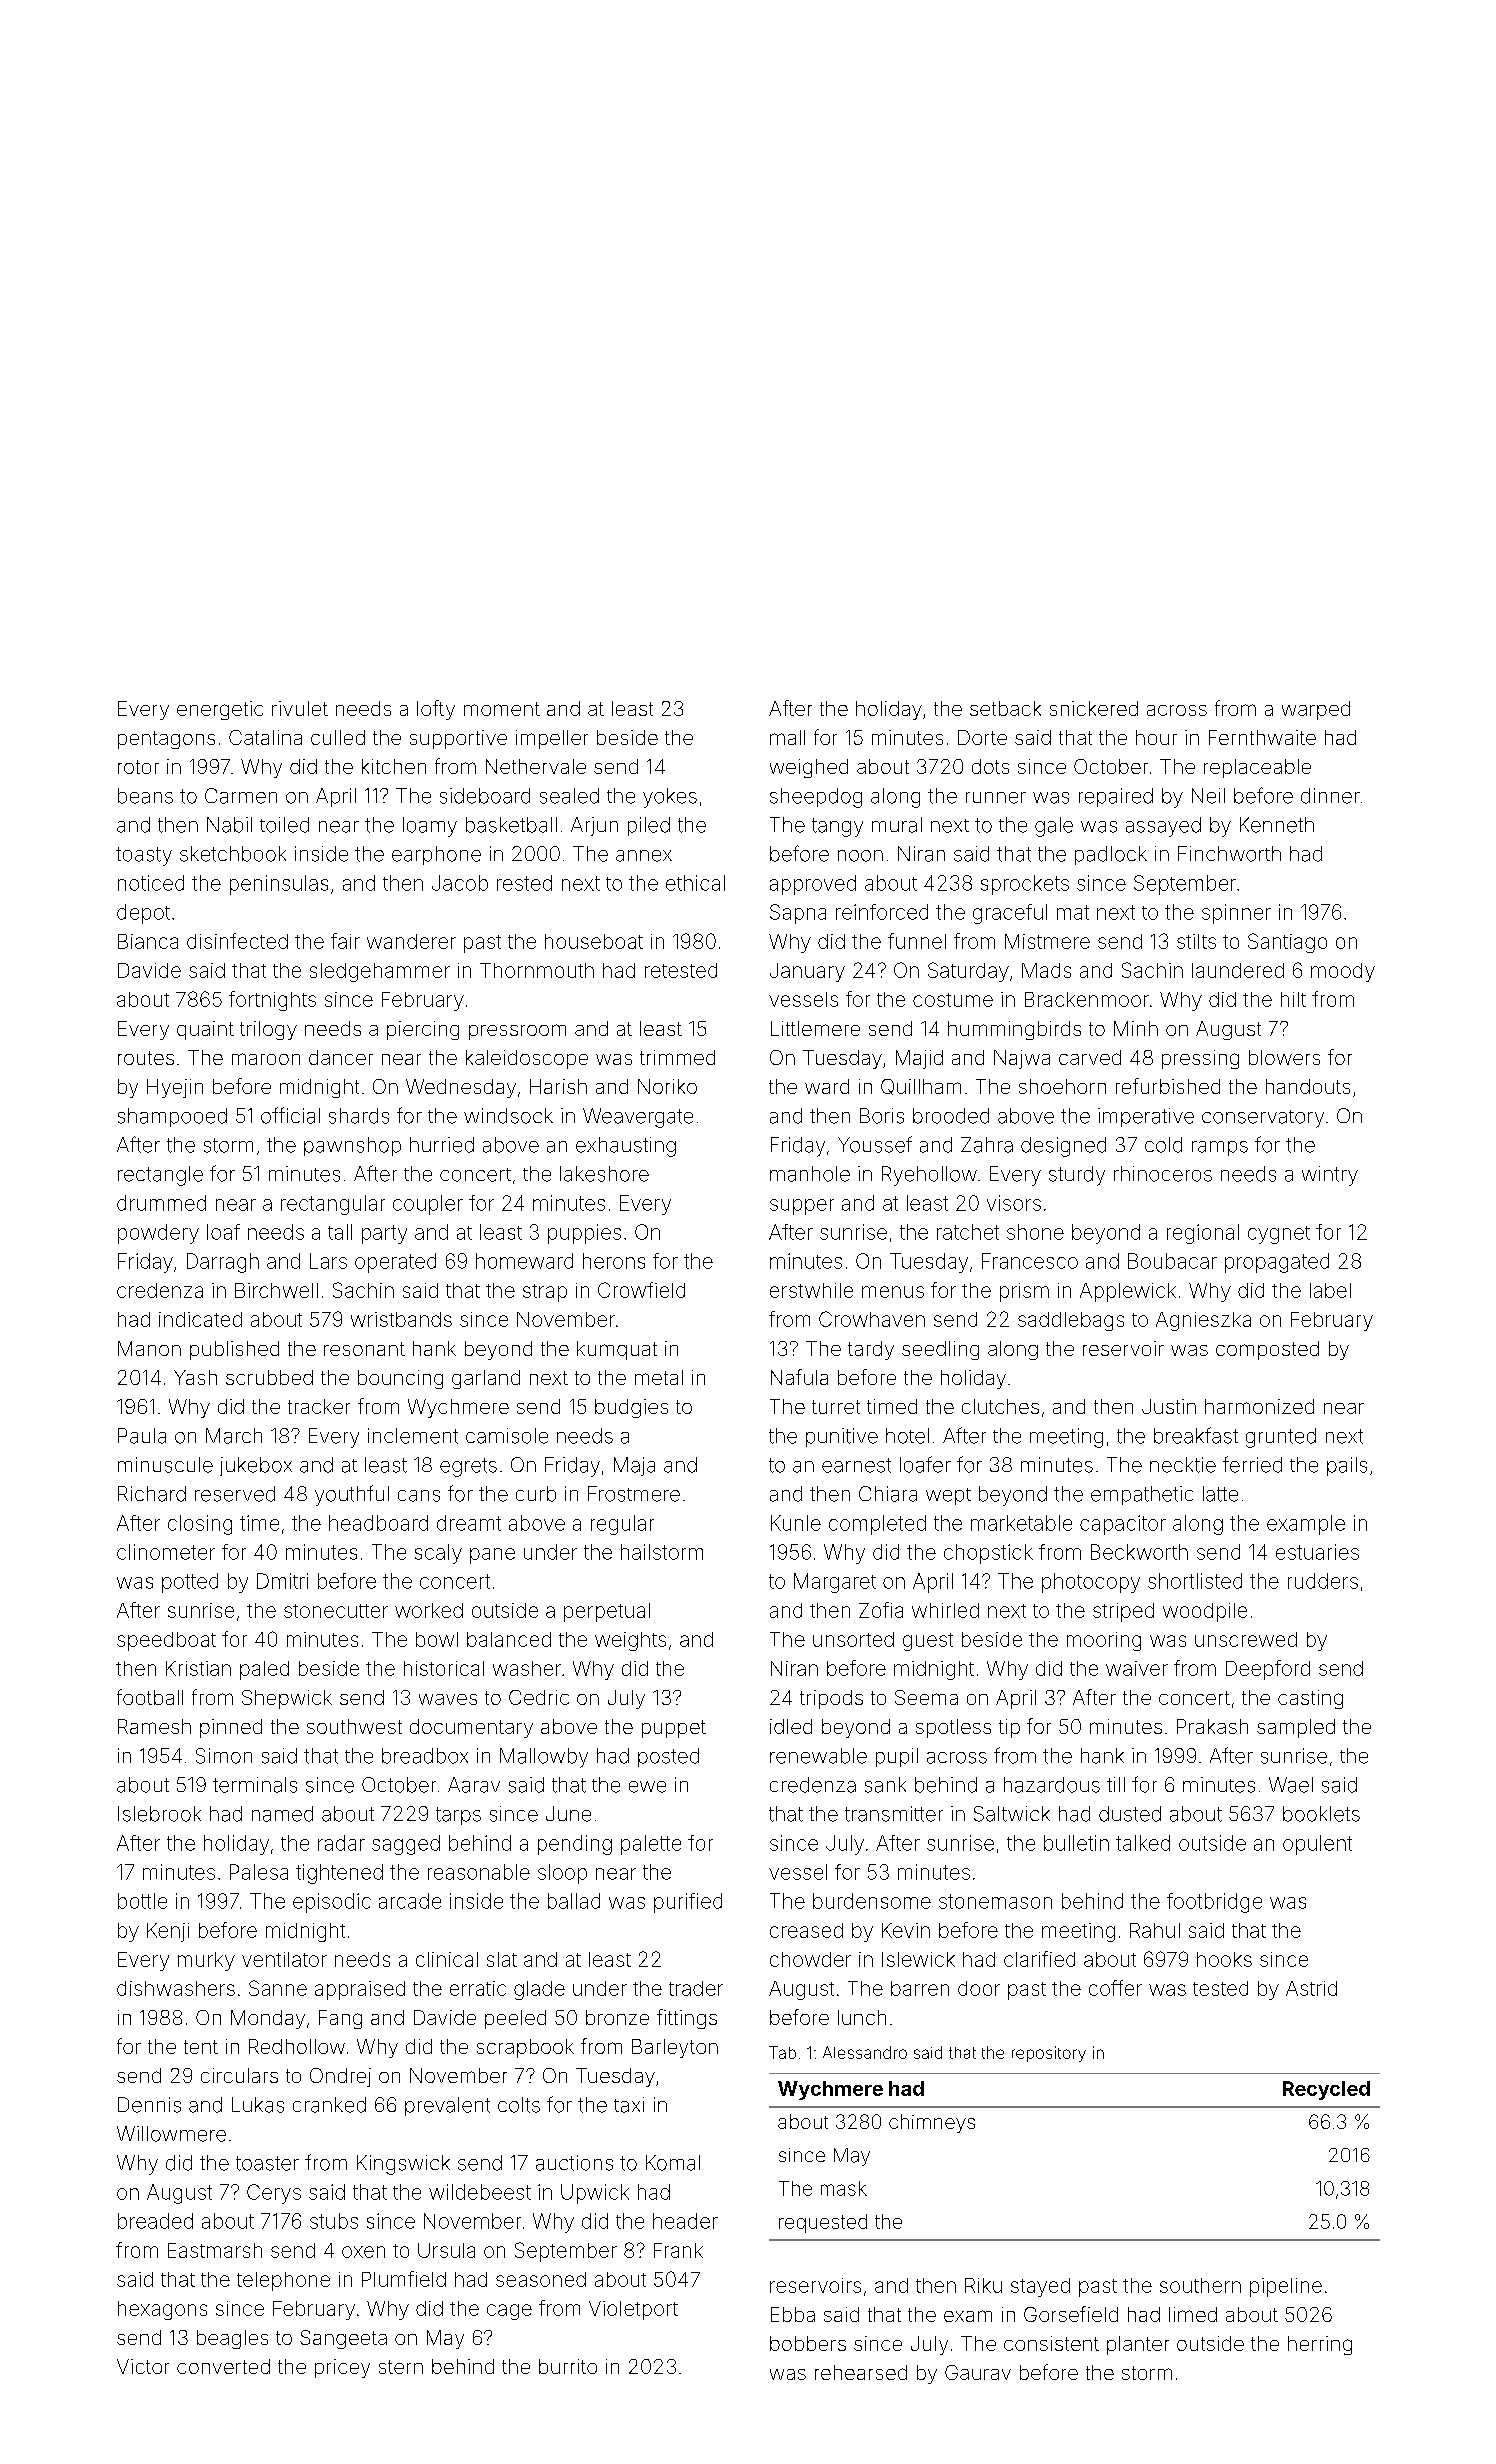  Describe the element at coordinates (1146, 1117) in the screenshot. I see `imperative` at that location.
